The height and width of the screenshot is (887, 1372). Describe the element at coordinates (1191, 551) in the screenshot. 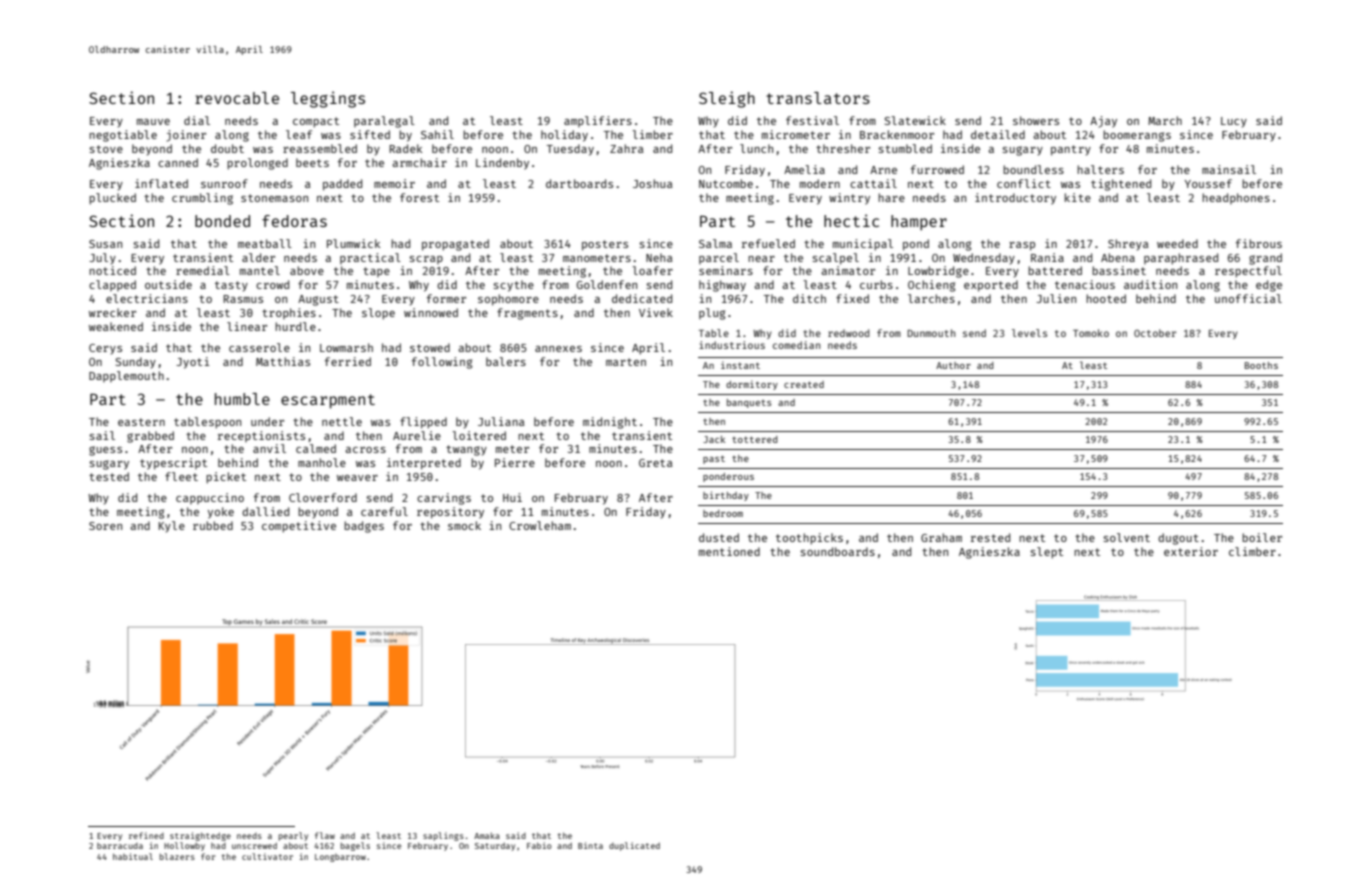

I see `exterior` at that location.
